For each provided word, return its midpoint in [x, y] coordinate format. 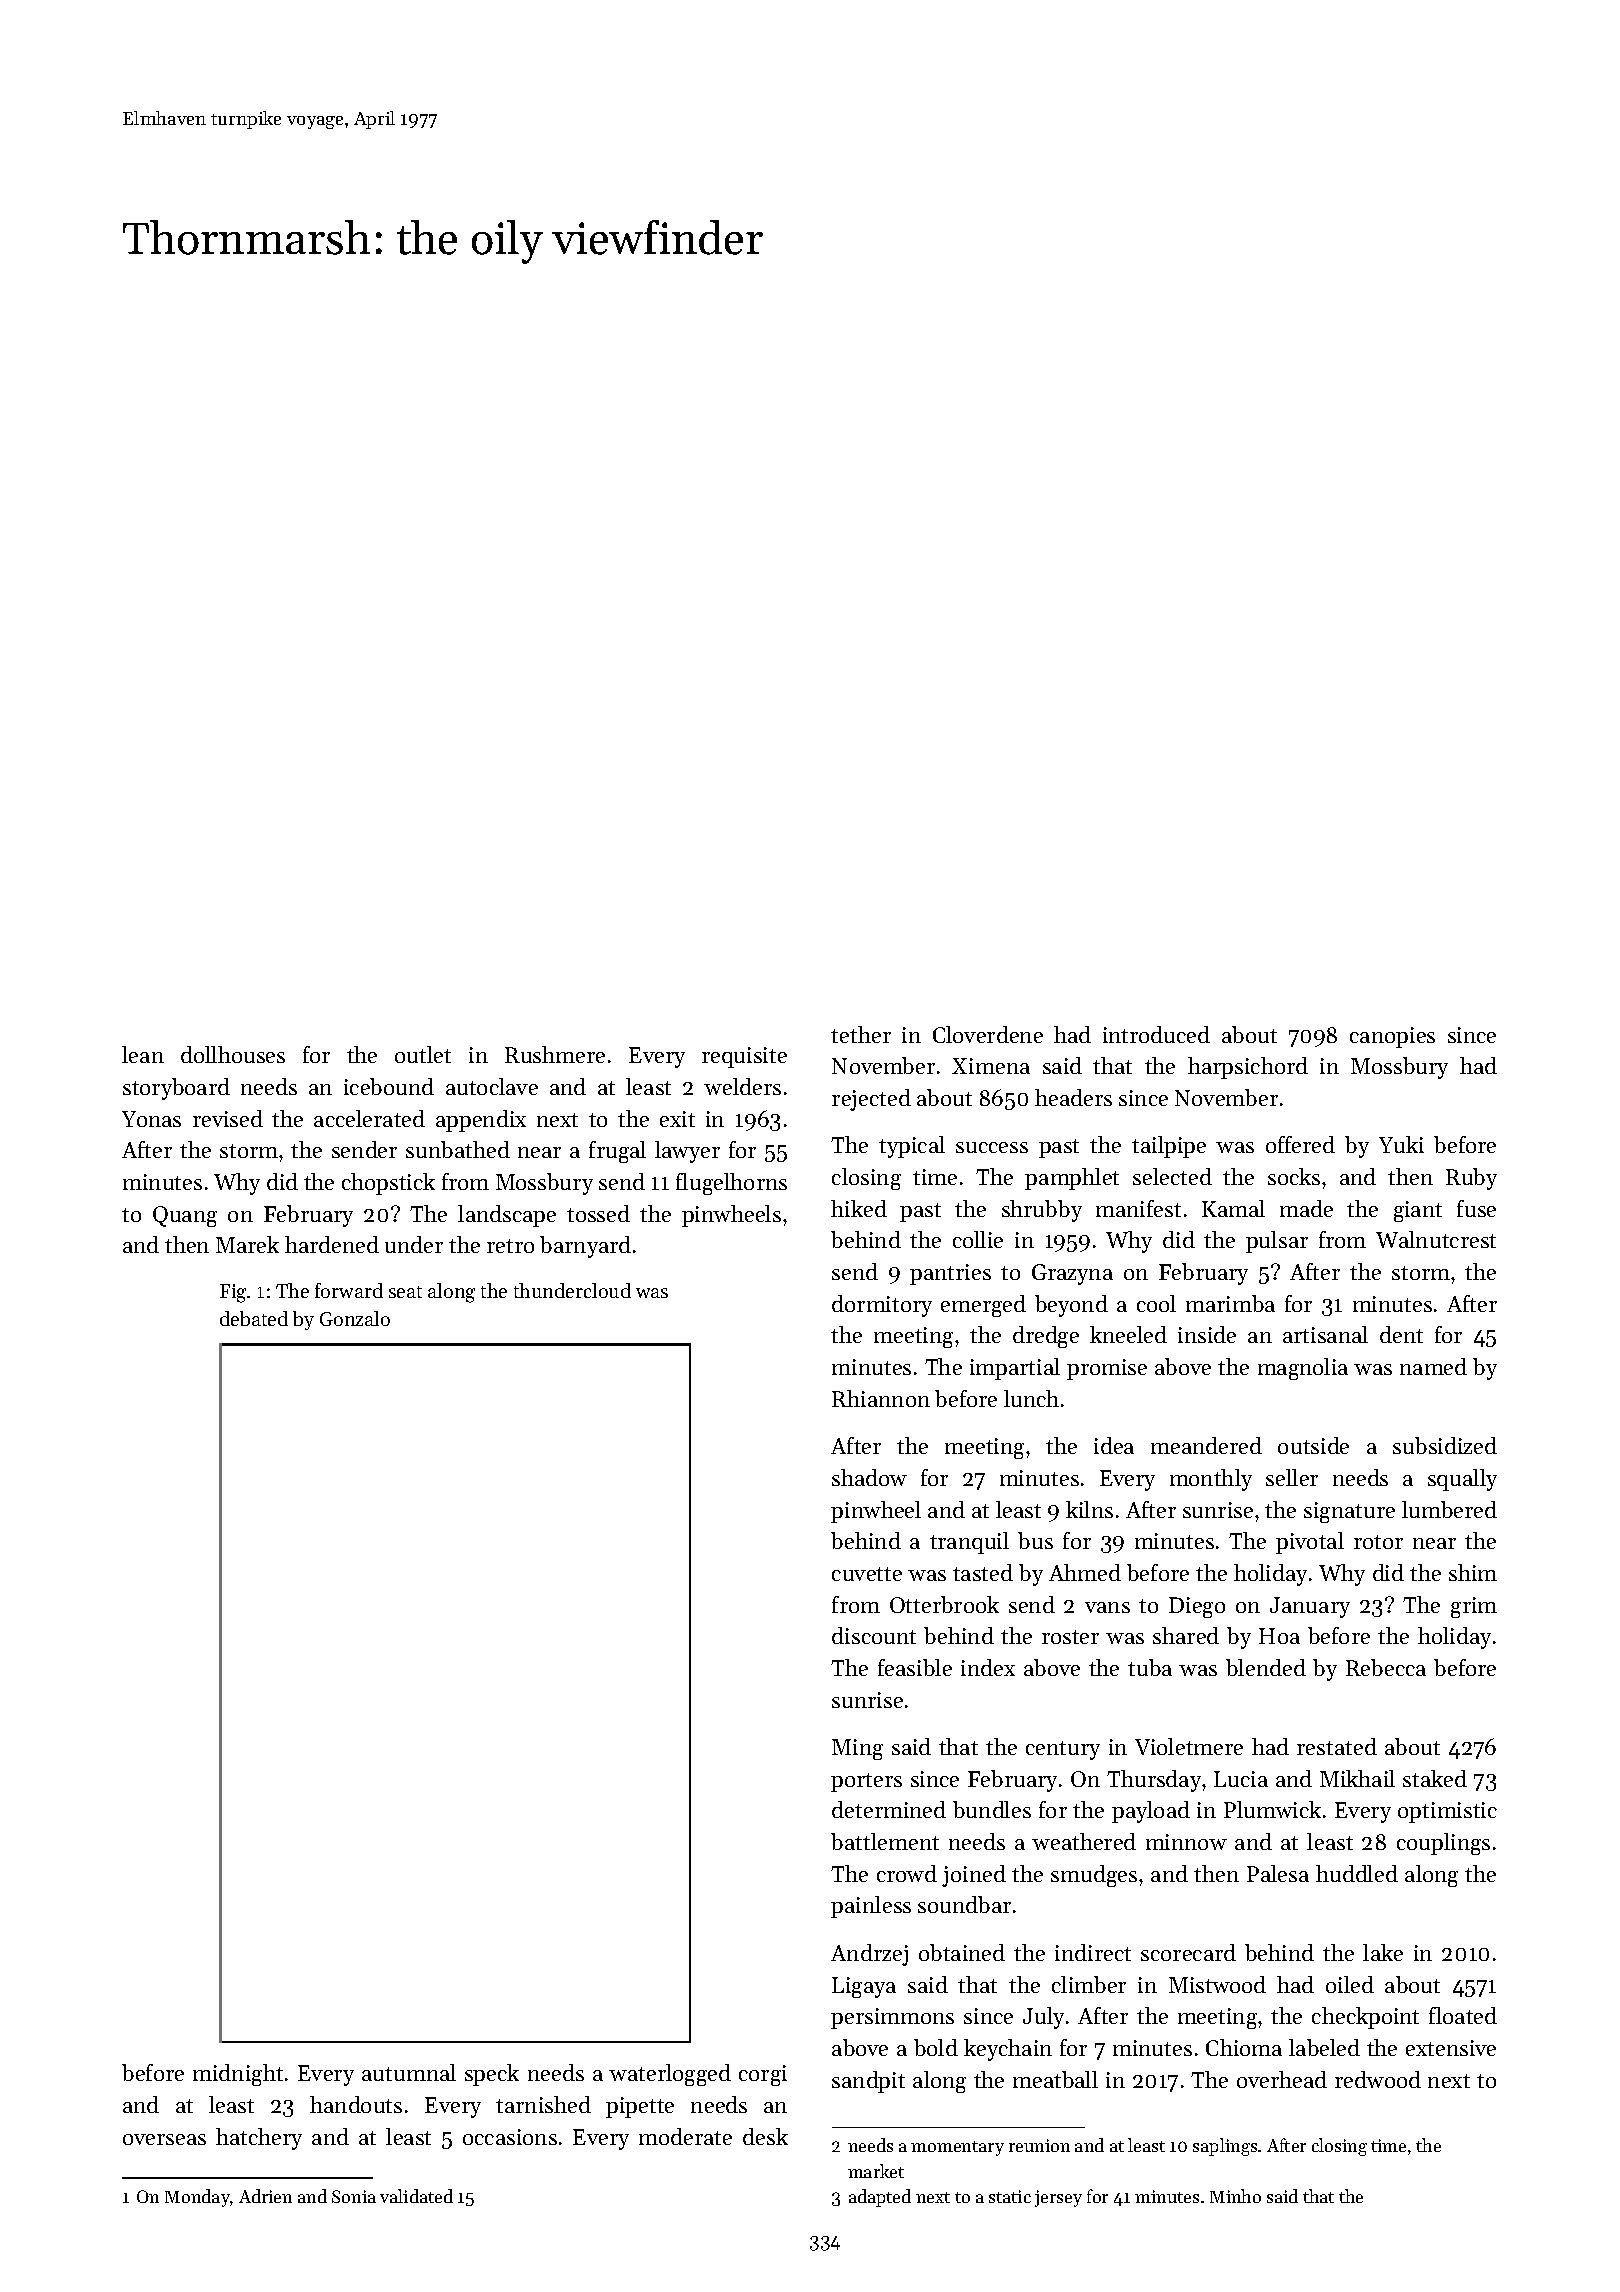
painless [871, 1907]
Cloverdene [988, 1034]
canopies [1392, 1037]
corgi [763, 2075]
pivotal [1310, 1543]
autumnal [409, 2072]
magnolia [1303, 1369]
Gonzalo [355, 1318]
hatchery [259, 2139]
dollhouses [233, 1054]
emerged [983, 1306]
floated [1463, 2015]
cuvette [867, 1574]
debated [254, 1318]
